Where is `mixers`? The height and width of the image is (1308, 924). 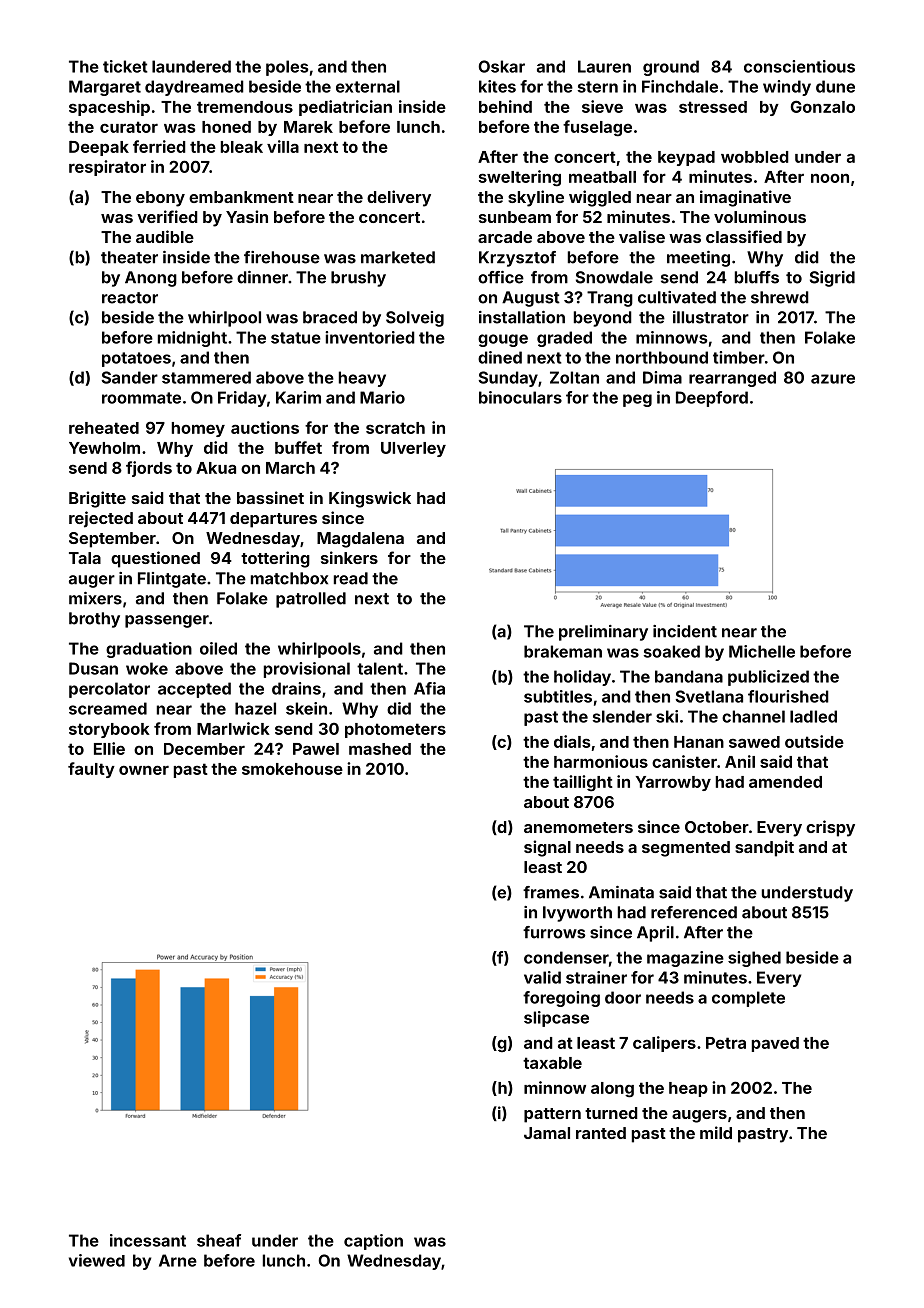 mixers is located at coordinates (95, 598).
